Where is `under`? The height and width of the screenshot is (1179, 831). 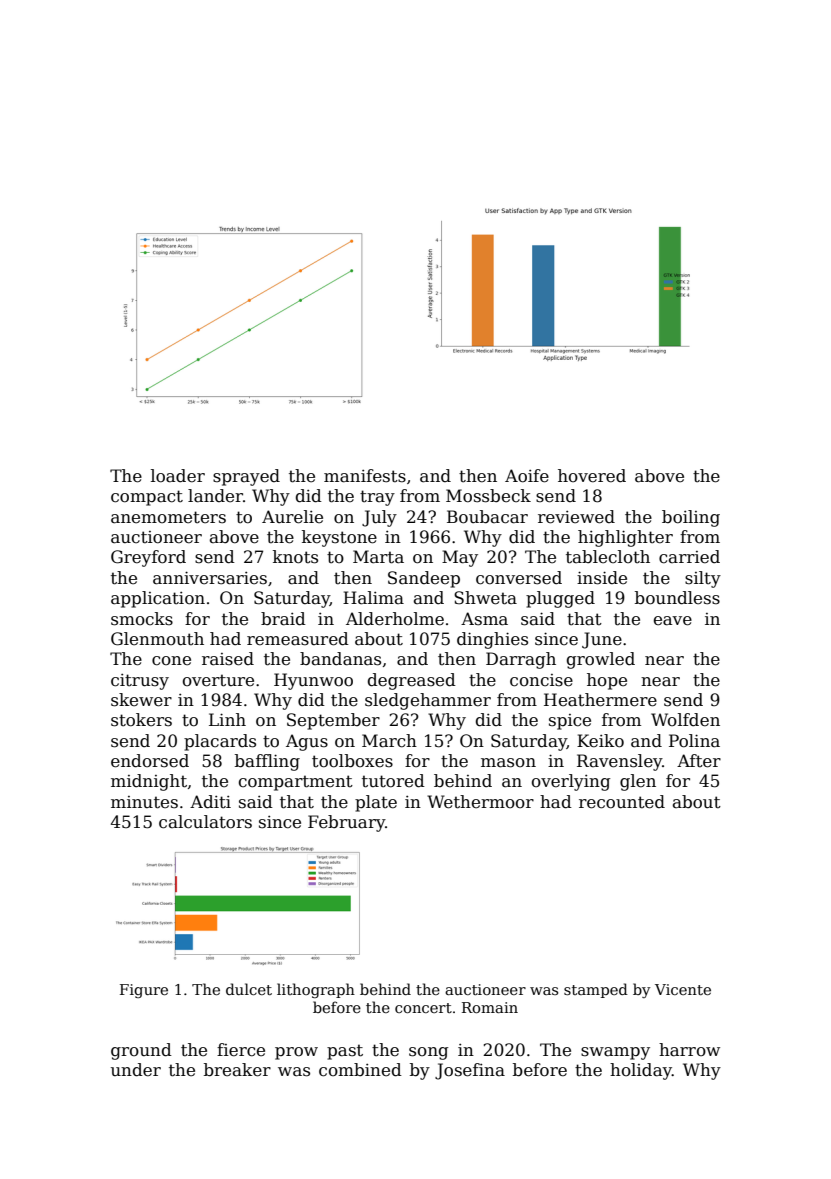 under is located at coordinates (136, 1070).
